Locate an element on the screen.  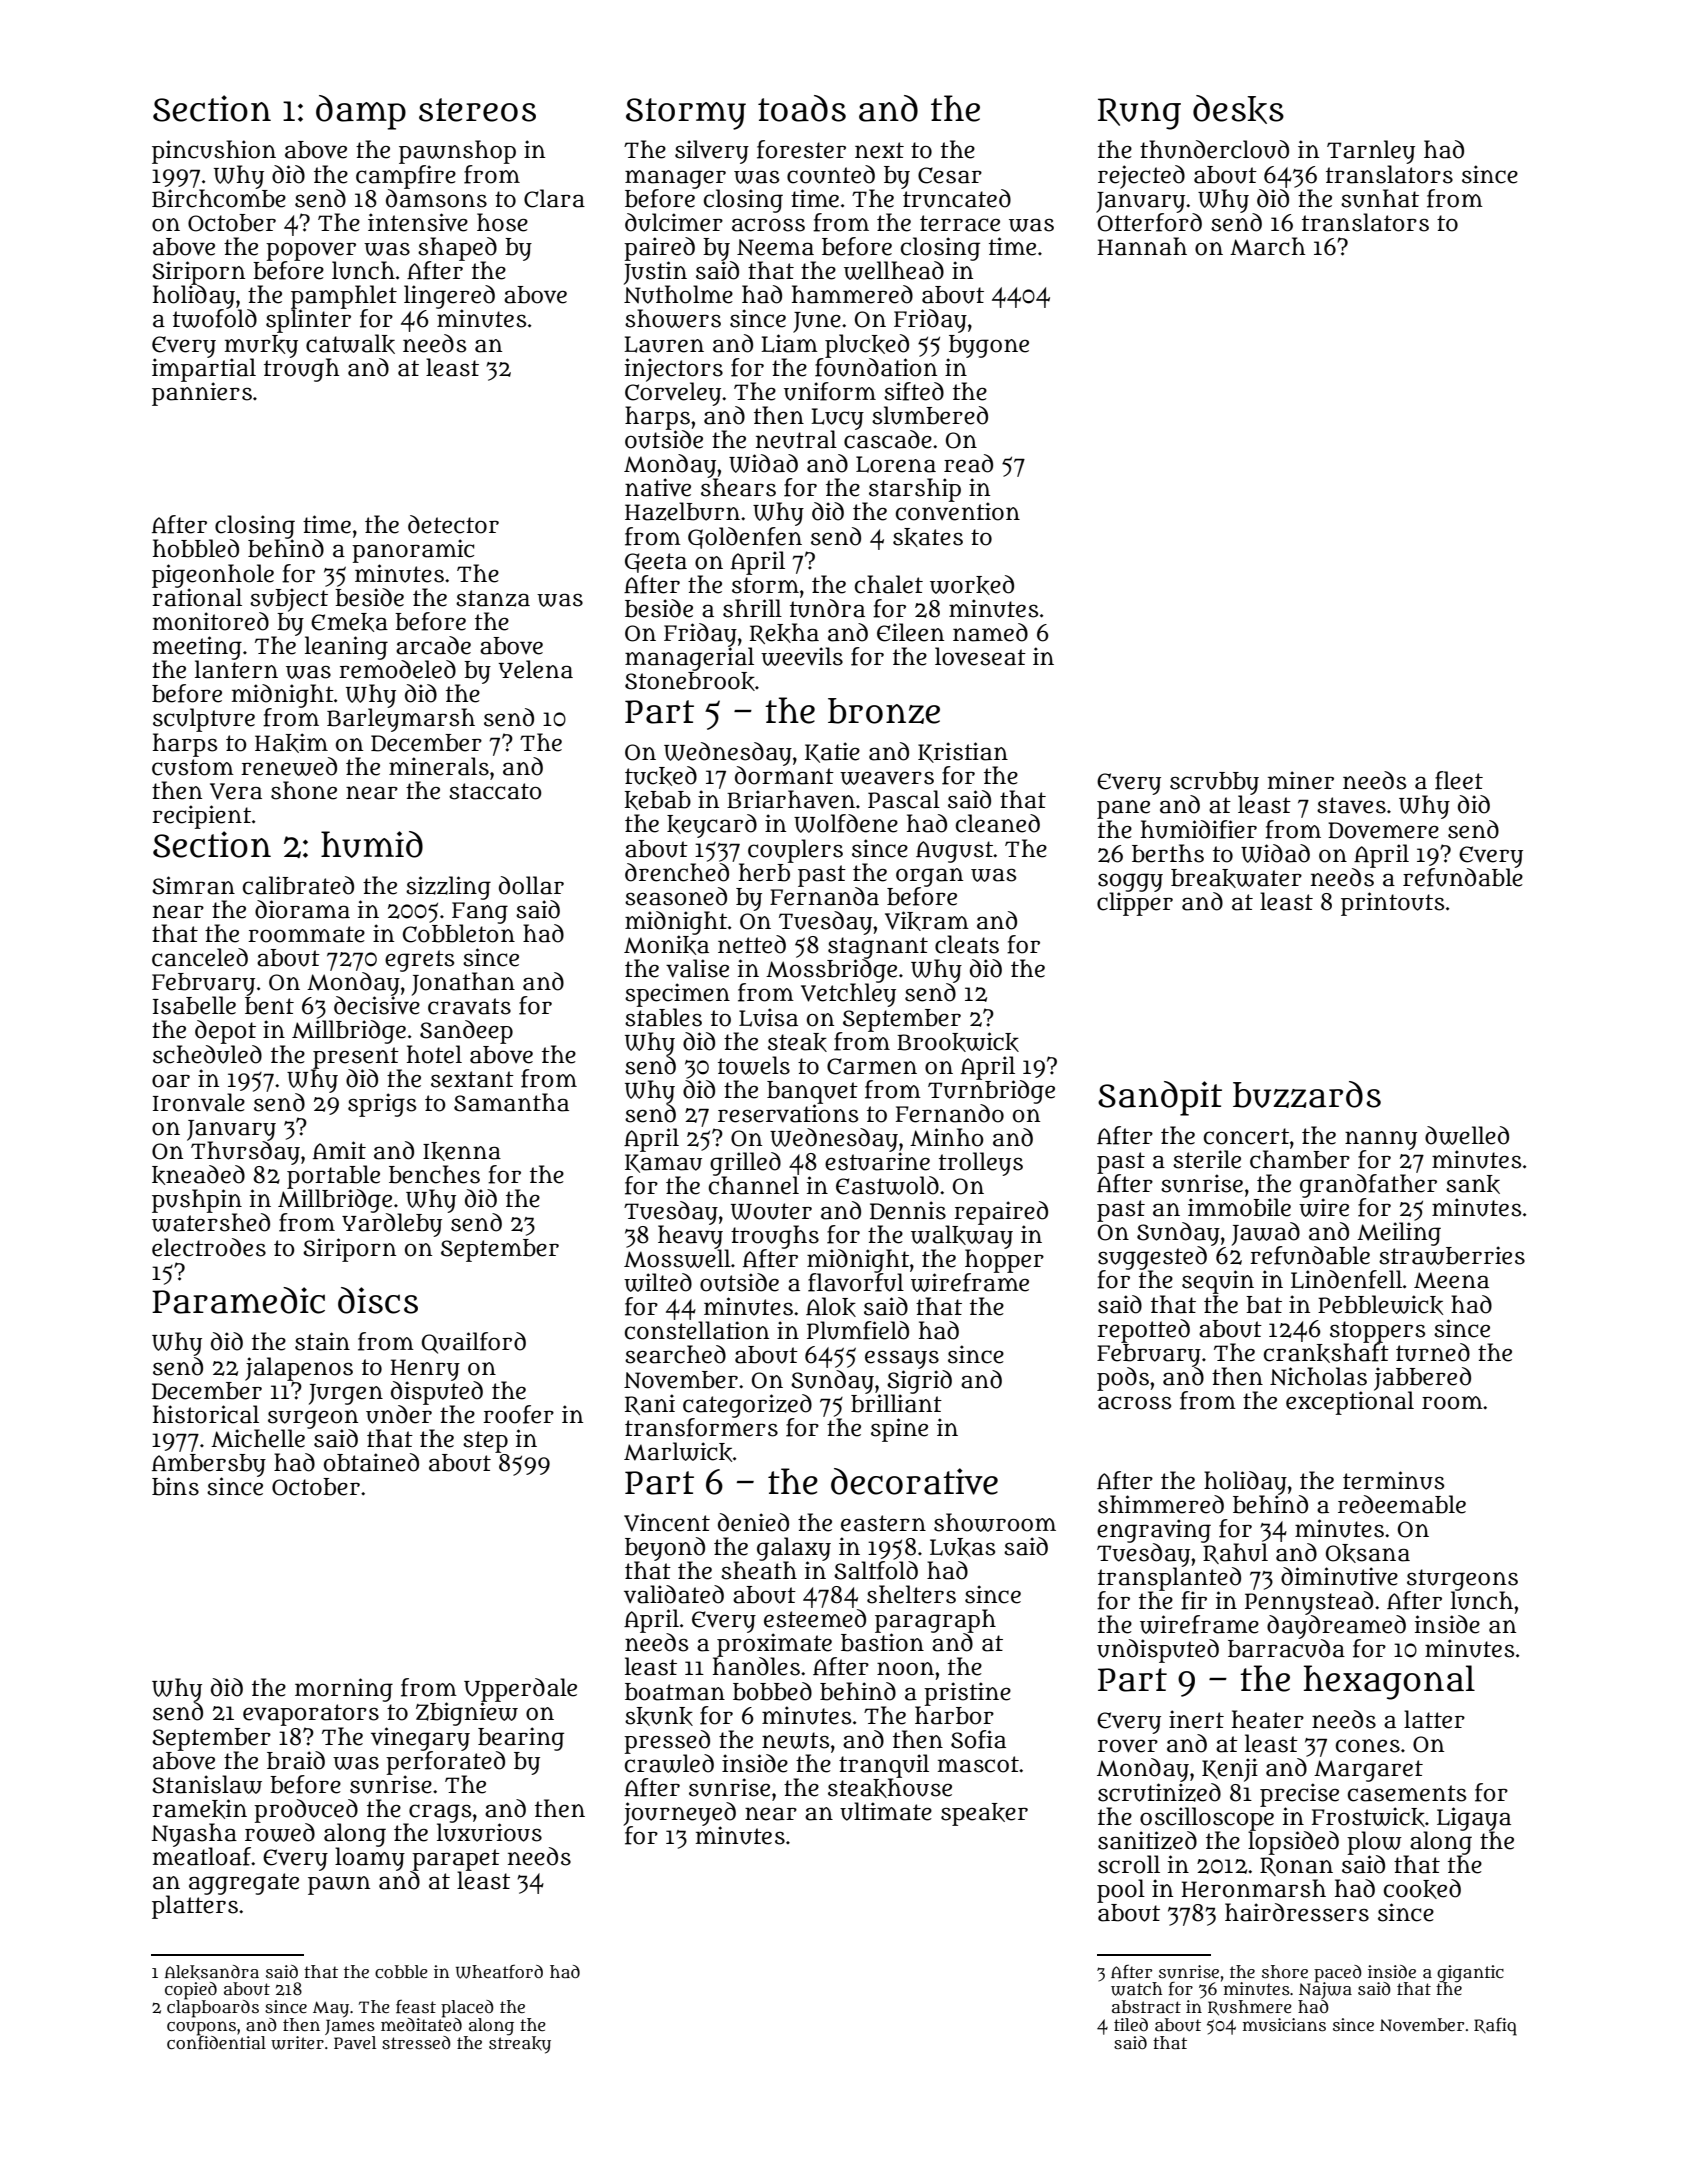
showers is located at coordinates (673, 318).
